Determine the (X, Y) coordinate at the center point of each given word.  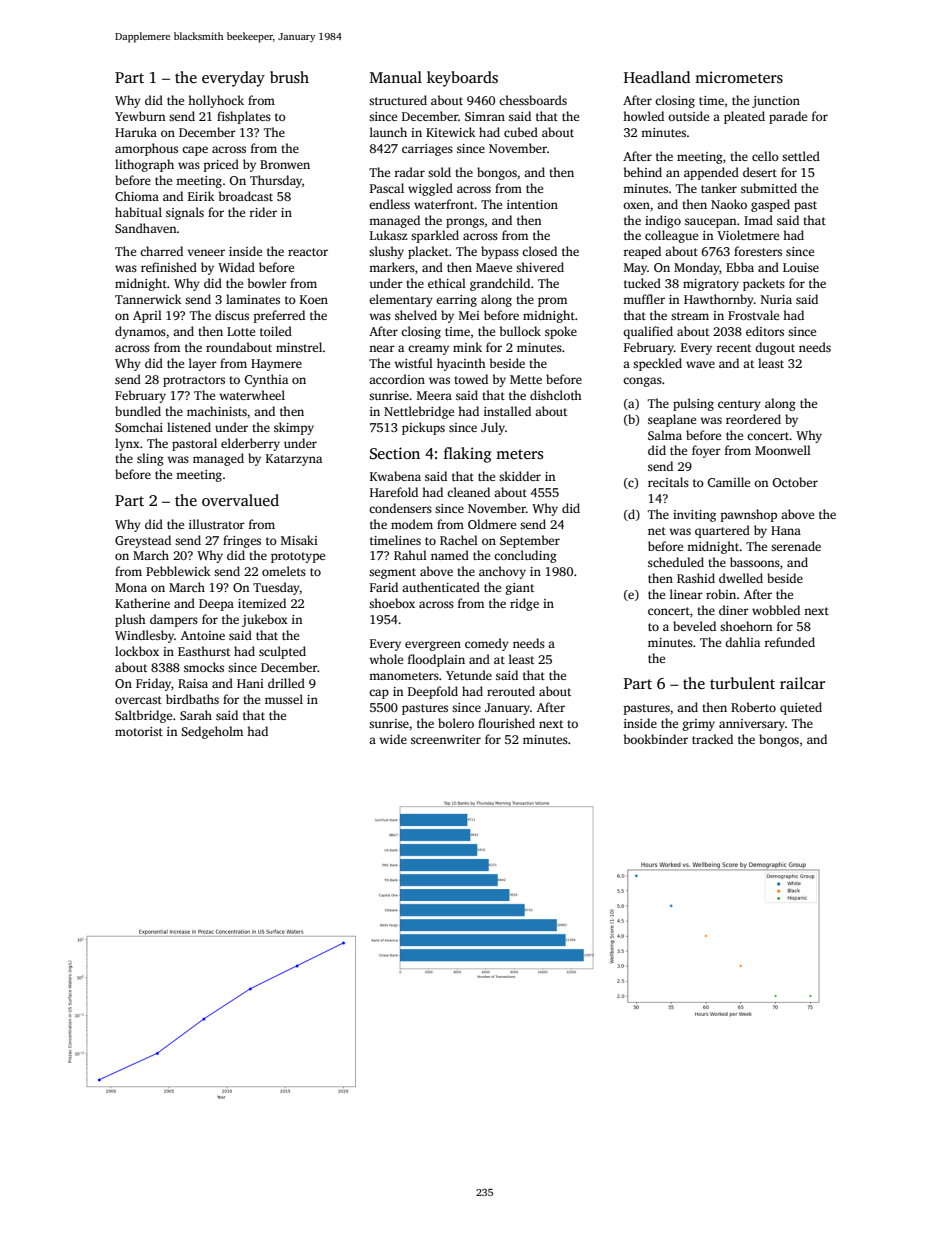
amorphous (146, 149)
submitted (769, 188)
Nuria (776, 299)
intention (532, 204)
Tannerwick (148, 299)
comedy (487, 644)
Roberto (753, 707)
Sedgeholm (212, 732)
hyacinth (461, 364)
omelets (284, 571)
